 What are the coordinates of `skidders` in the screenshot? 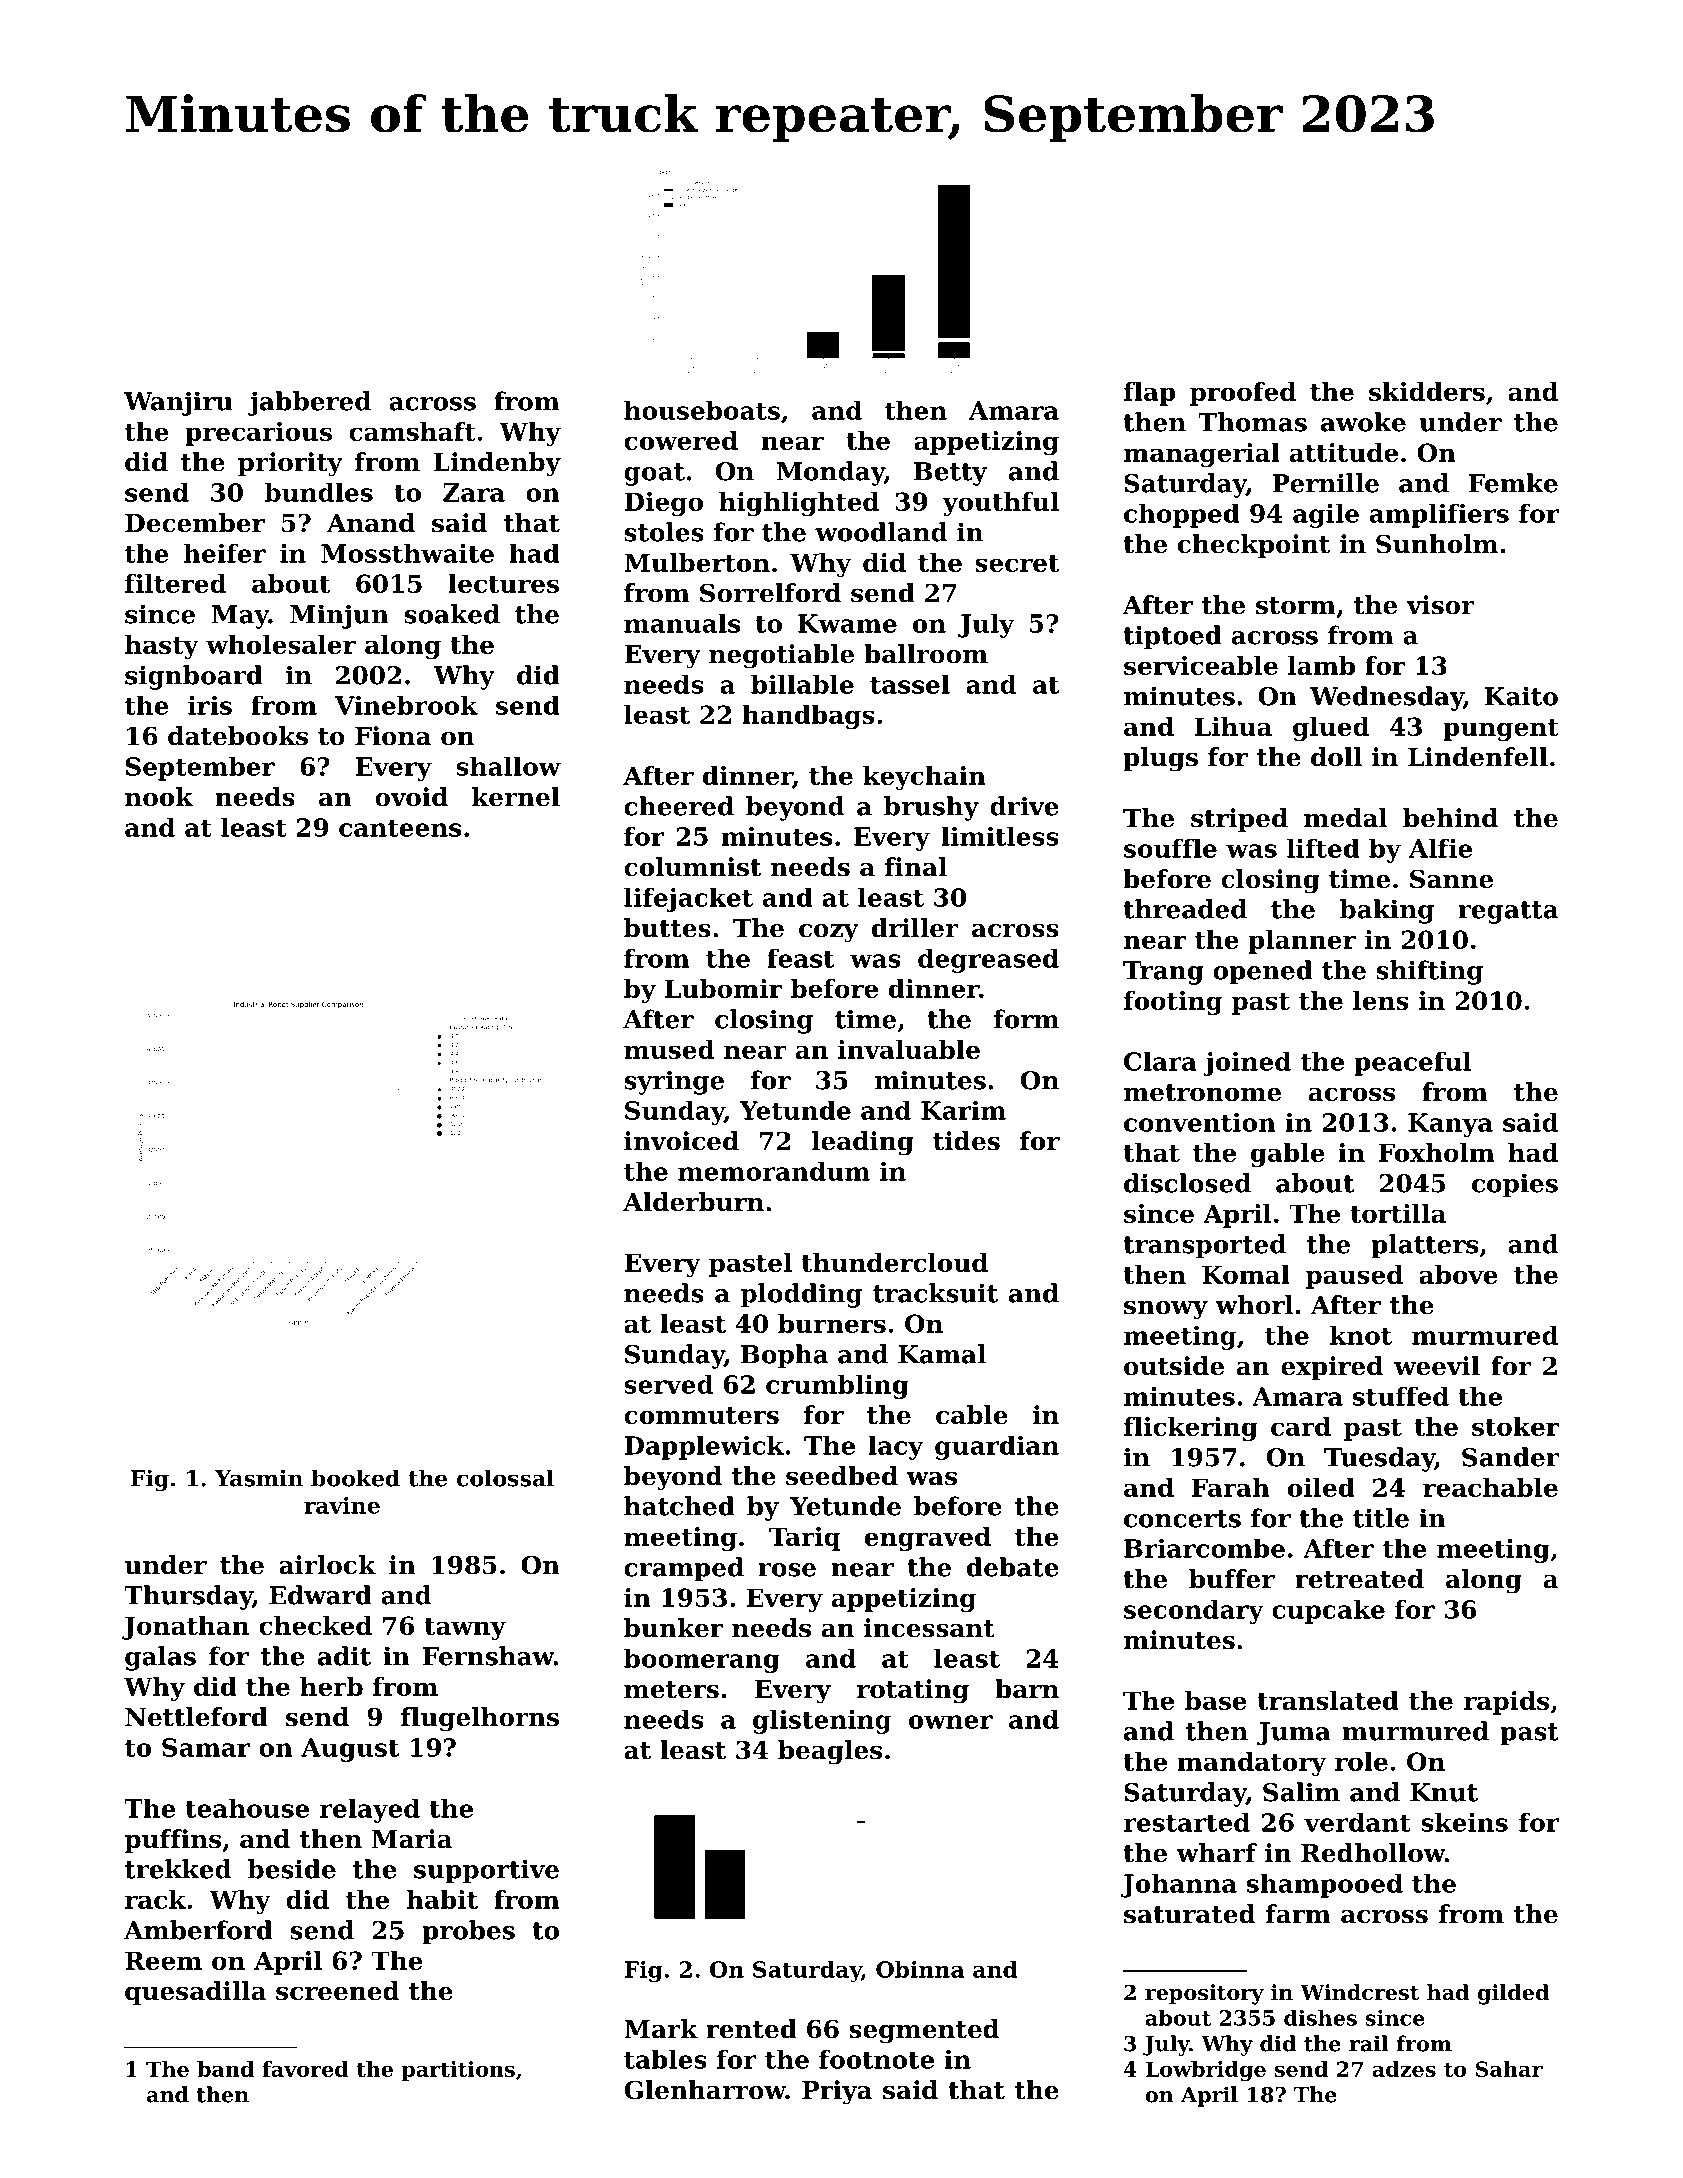 It's located at (1427, 391).
